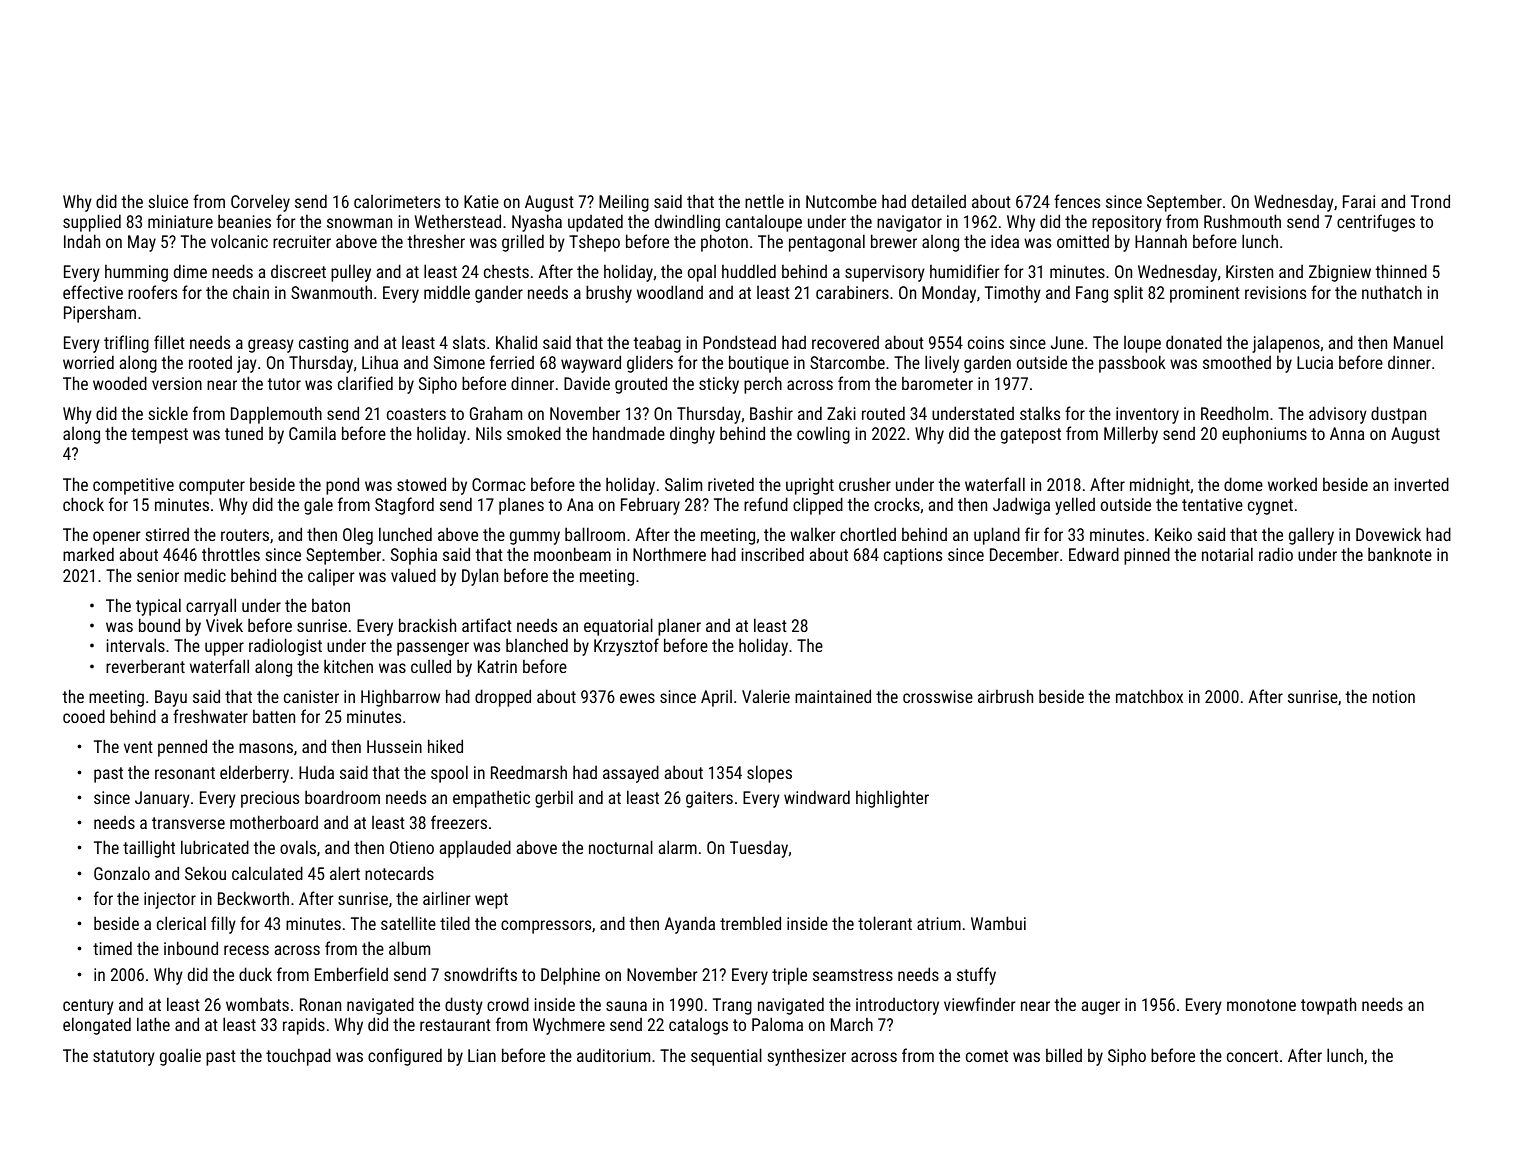  What do you see at coordinates (1418, 342) in the screenshot?
I see `Manuel` at bounding box center [1418, 342].
